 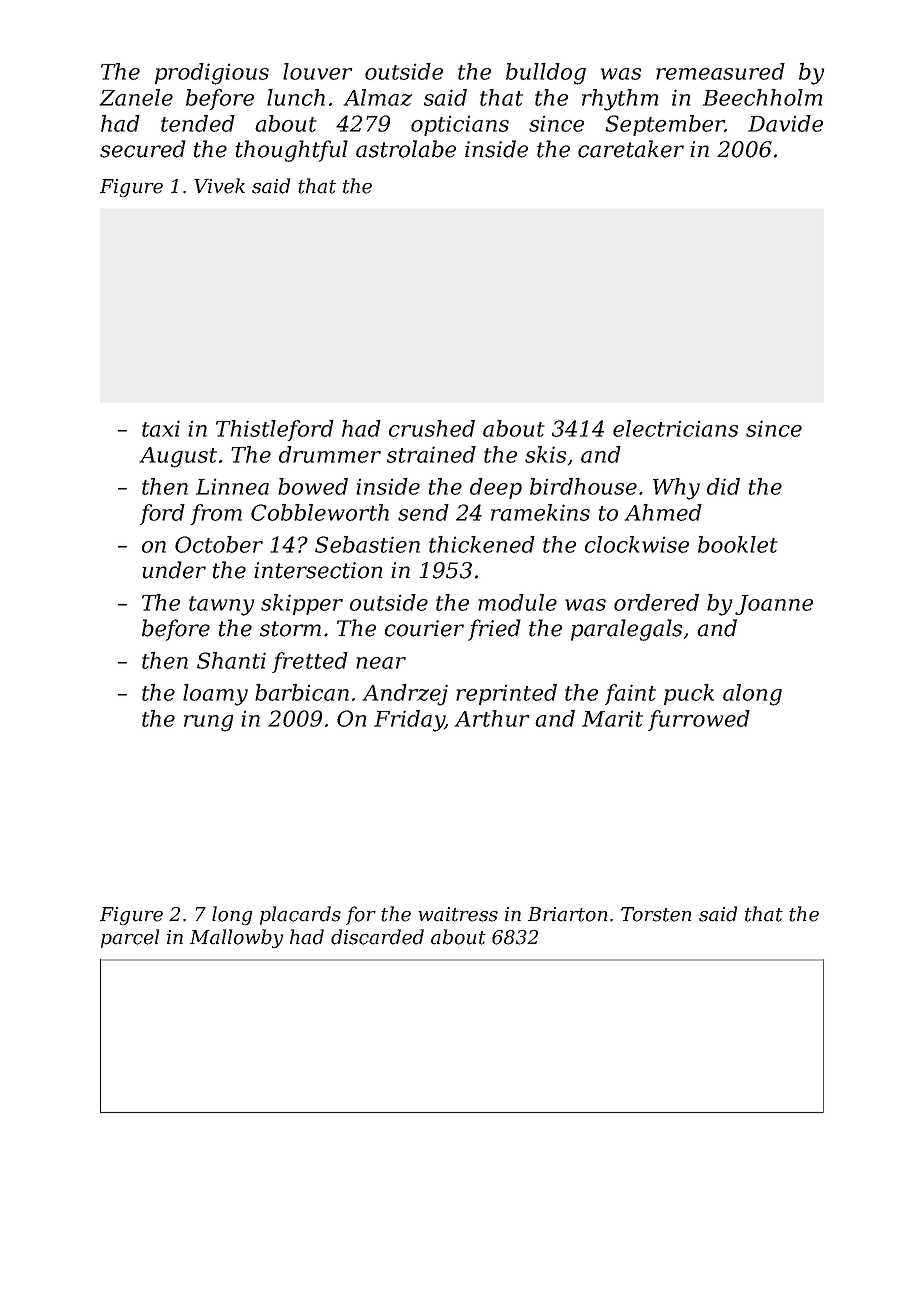 I want to click on bulldog, so click(x=546, y=74).
